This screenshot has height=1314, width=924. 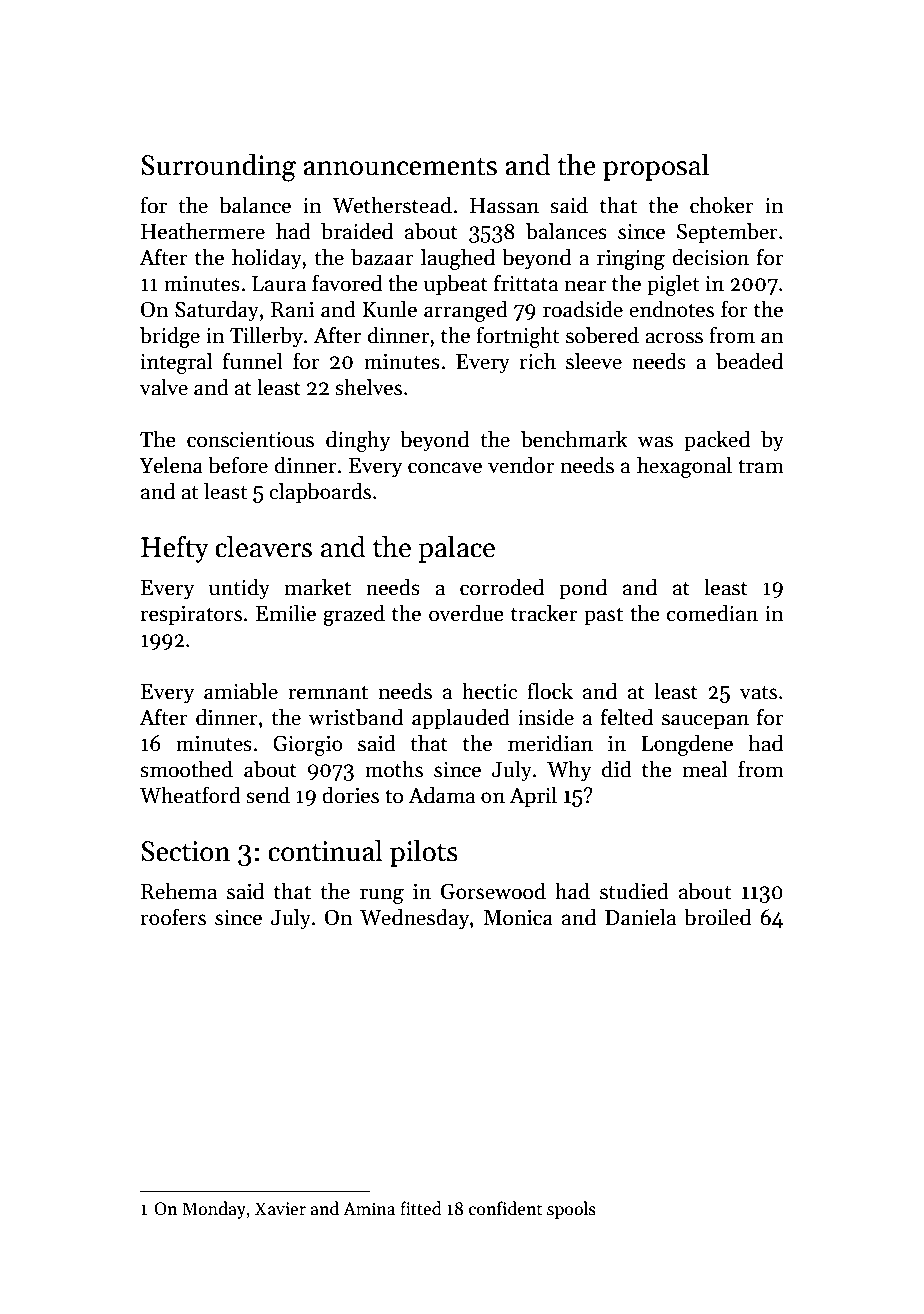 I want to click on comedian, so click(x=712, y=613).
